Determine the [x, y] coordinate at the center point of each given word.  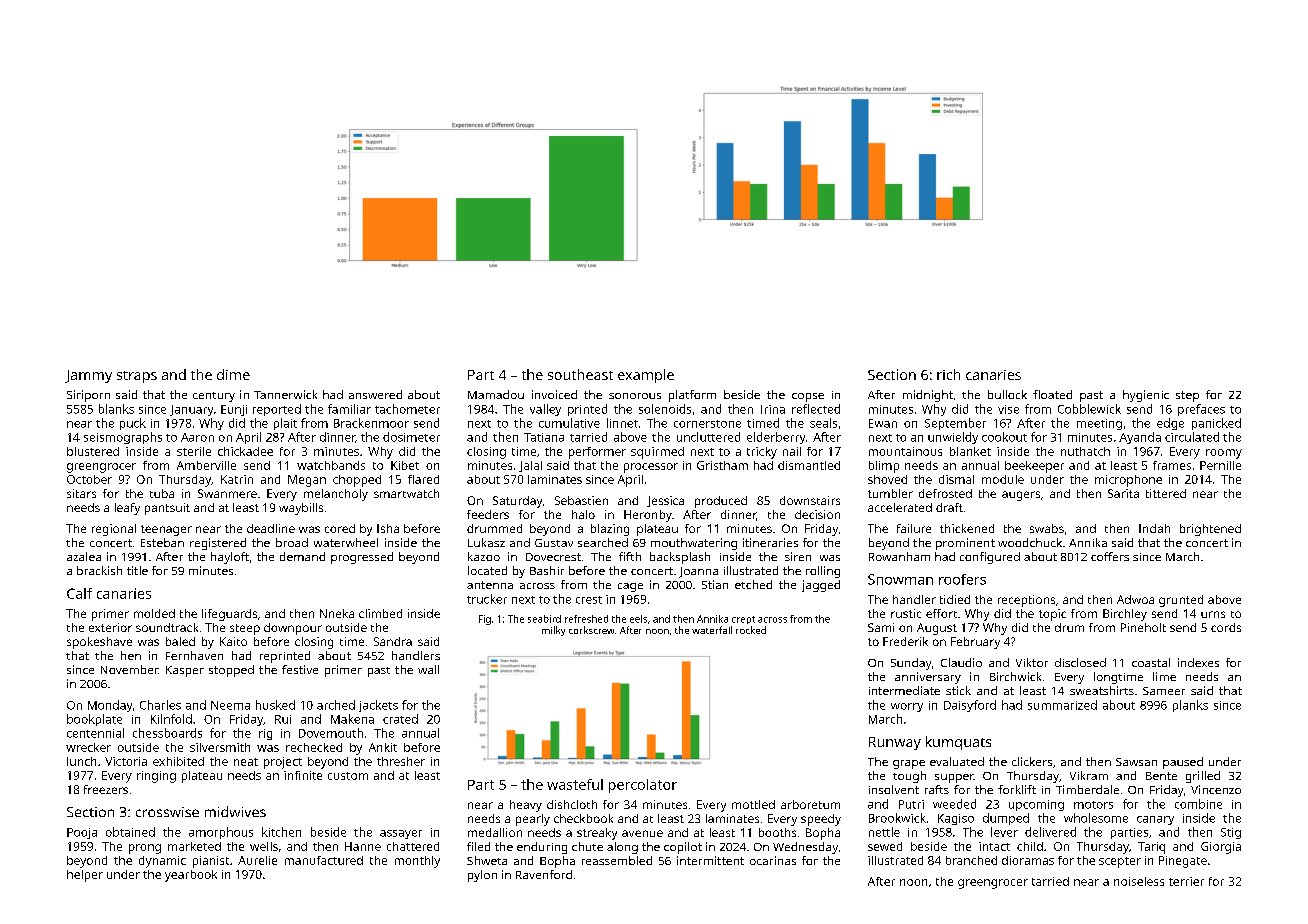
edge [1170, 424]
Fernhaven [194, 655]
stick [958, 690]
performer [597, 453]
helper [85, 876]
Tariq [1151, 848]
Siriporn [88, 396]
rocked [751, 630]
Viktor [1032, 662]
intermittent [710, 860]
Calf [79, 593]
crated [400, 719]
